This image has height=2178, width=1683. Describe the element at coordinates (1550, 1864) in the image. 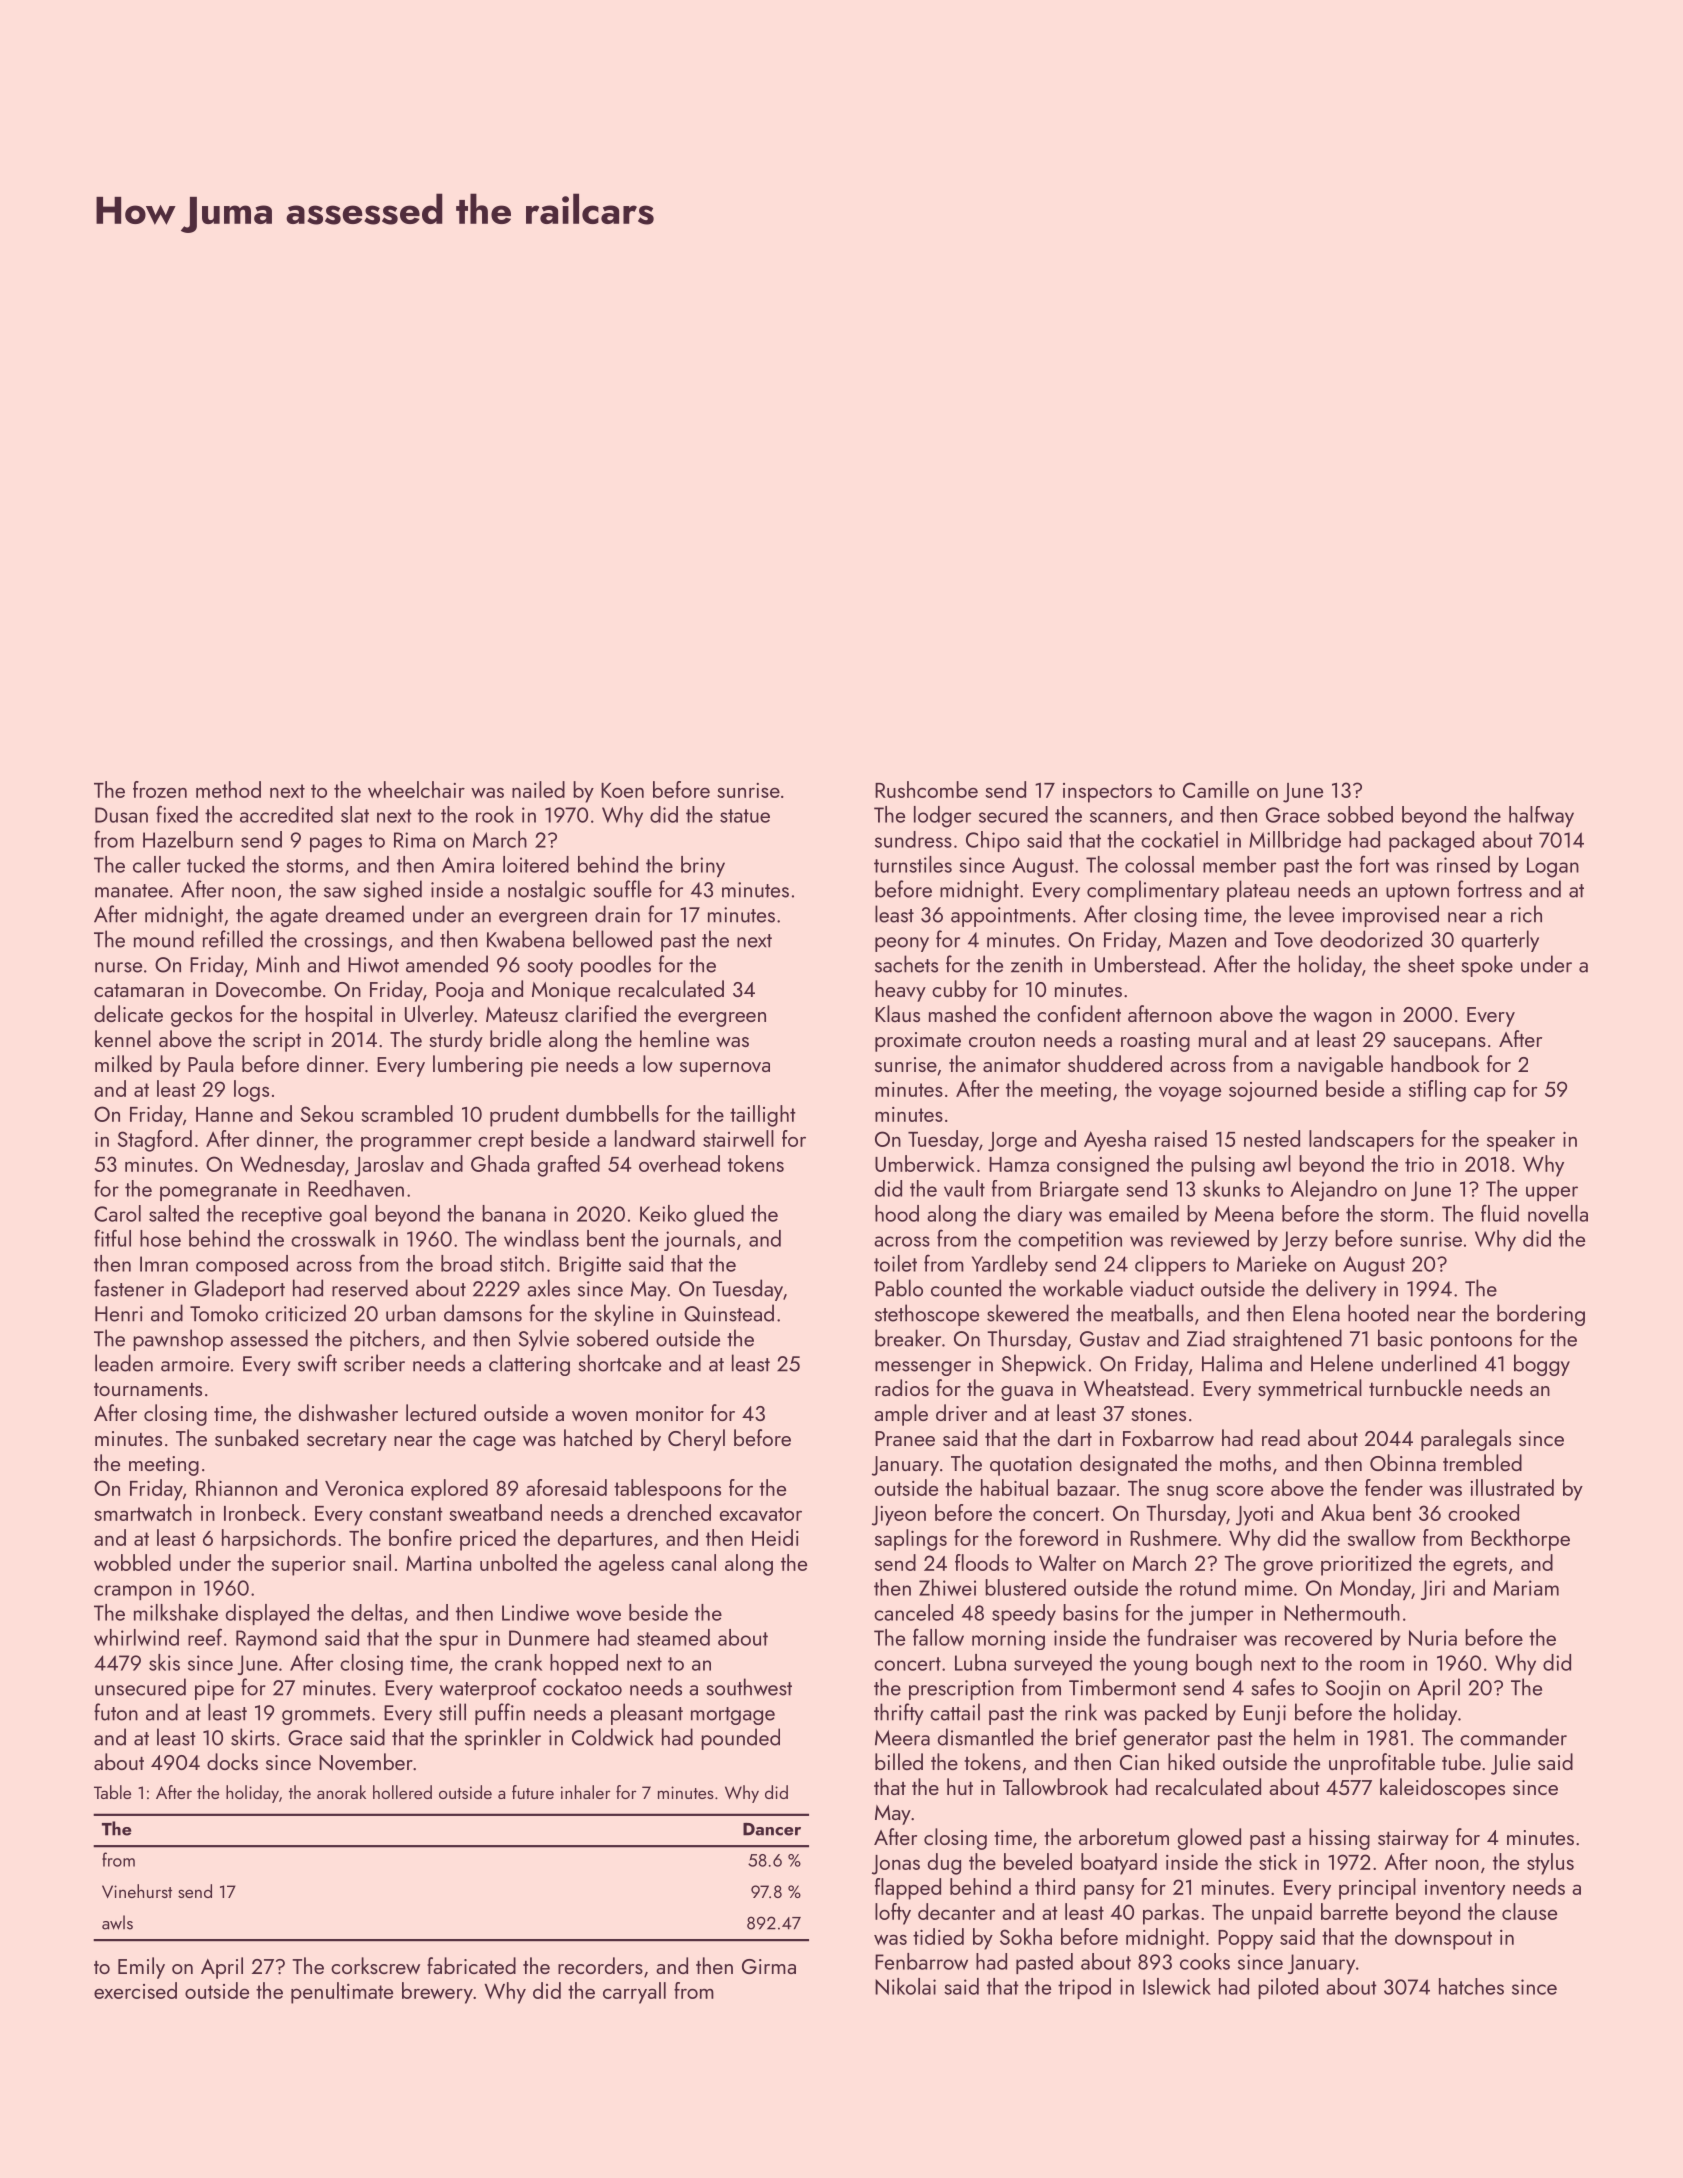

I see `stylus` at that location.
